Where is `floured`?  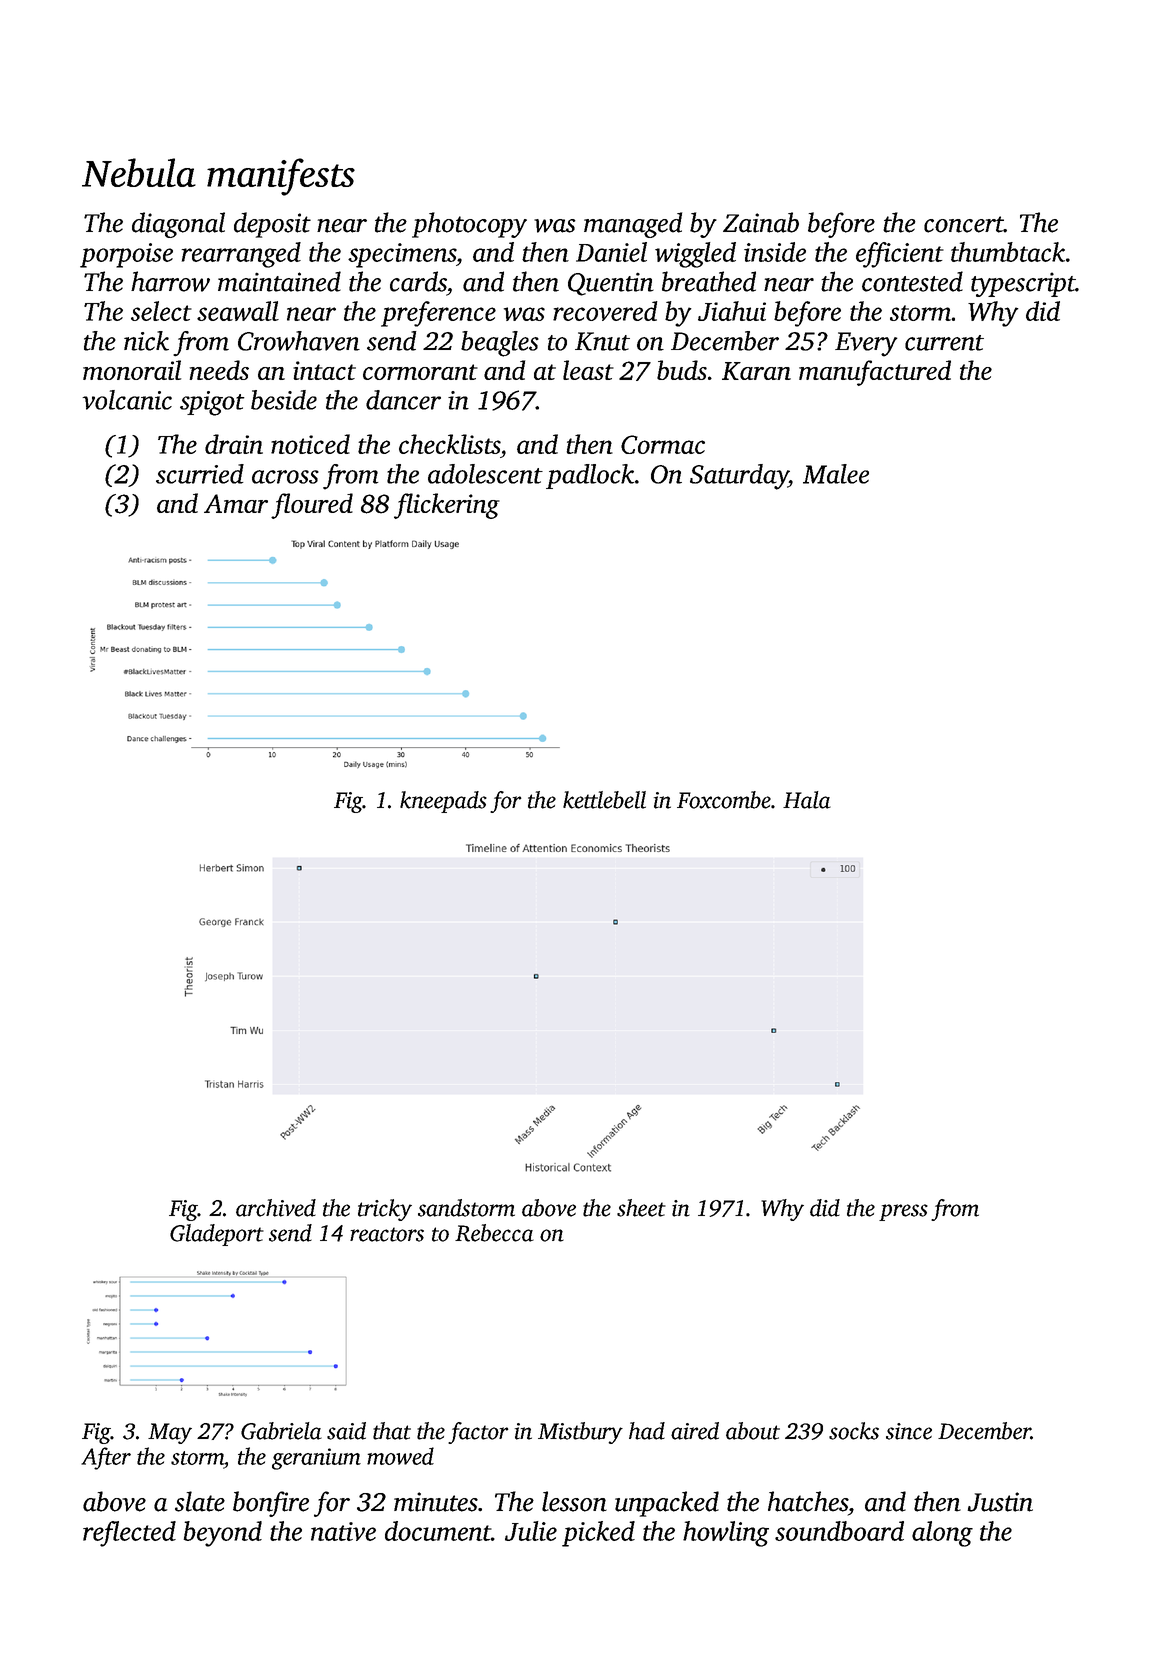
floured is located at coordinates (312, 506).
